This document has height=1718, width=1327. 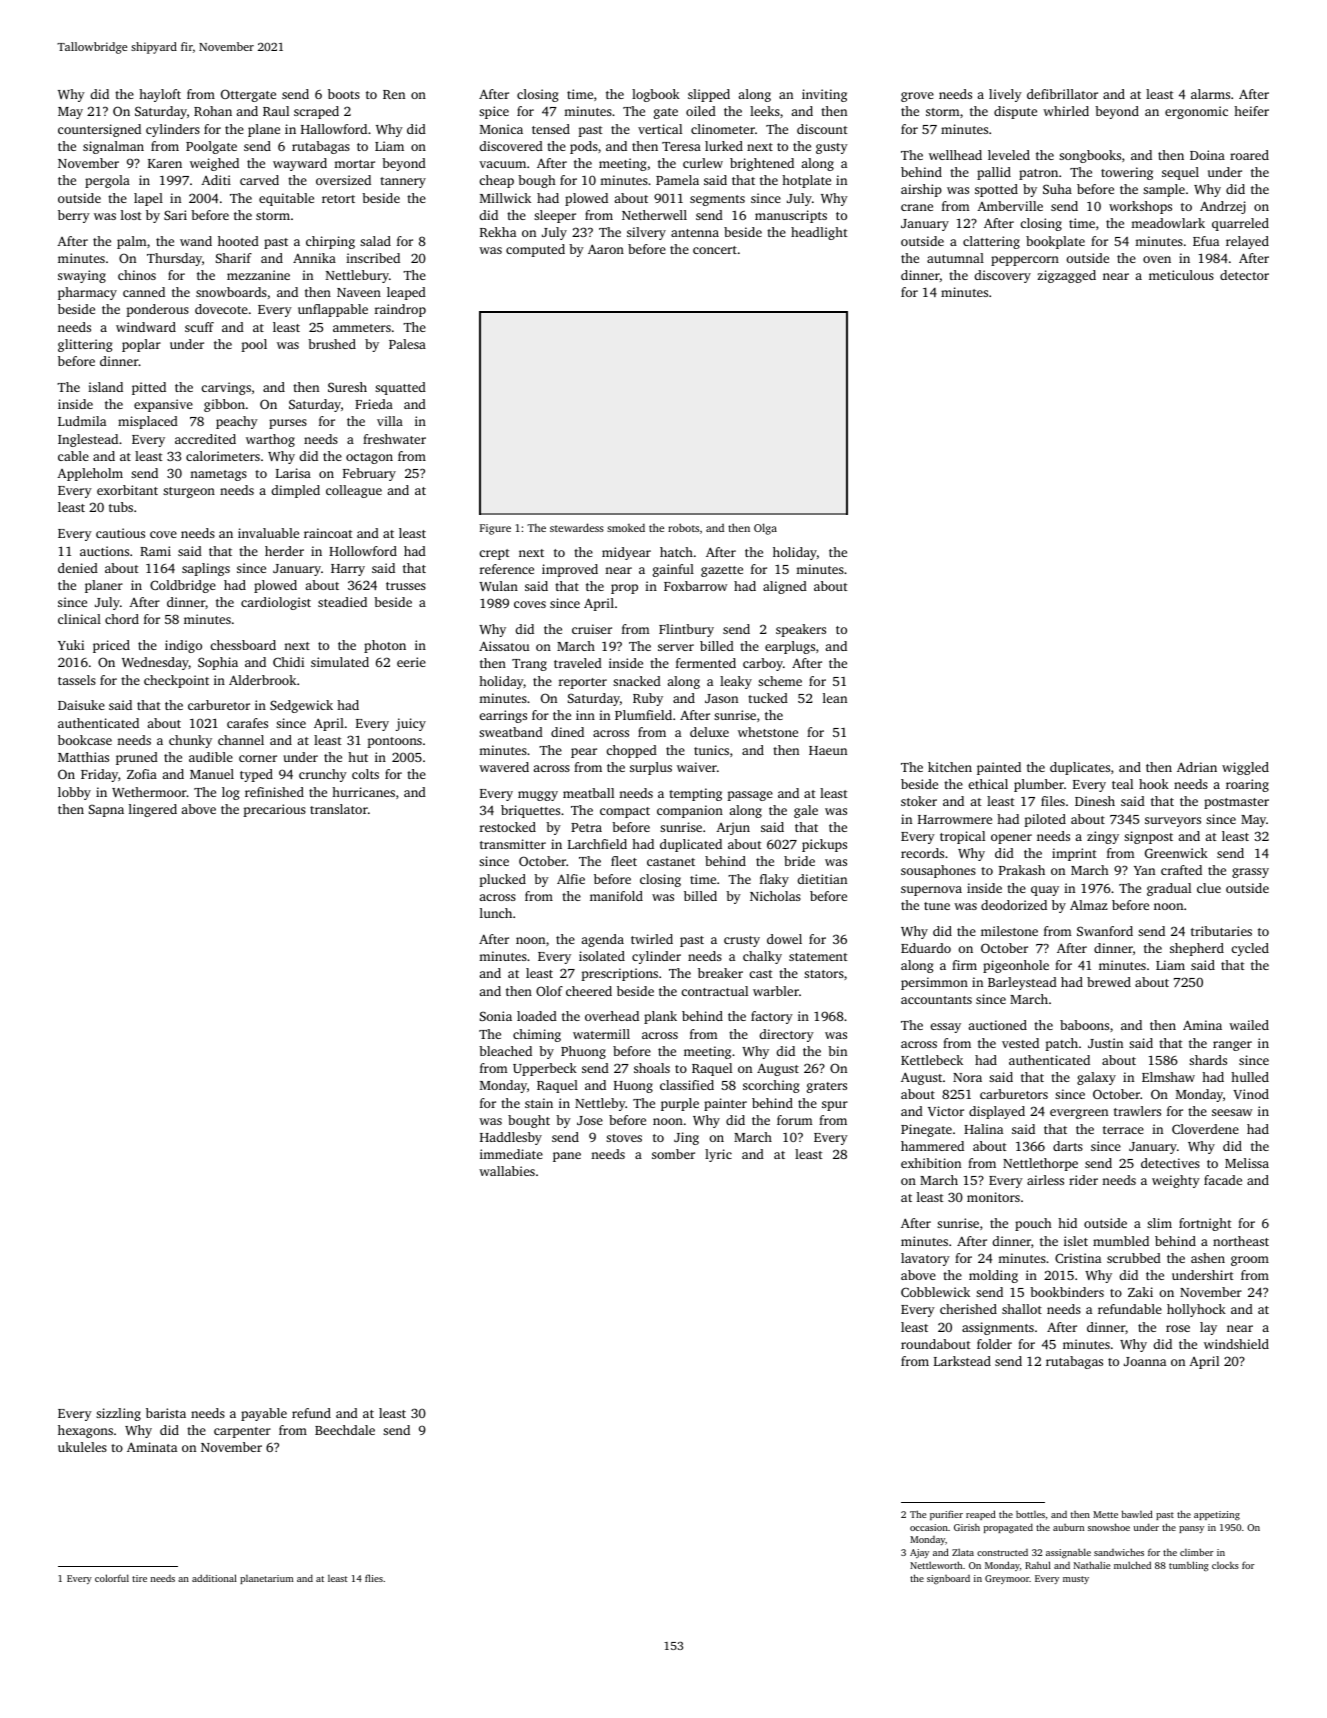 I want to click on waiver, so click(x=697, y=767).
